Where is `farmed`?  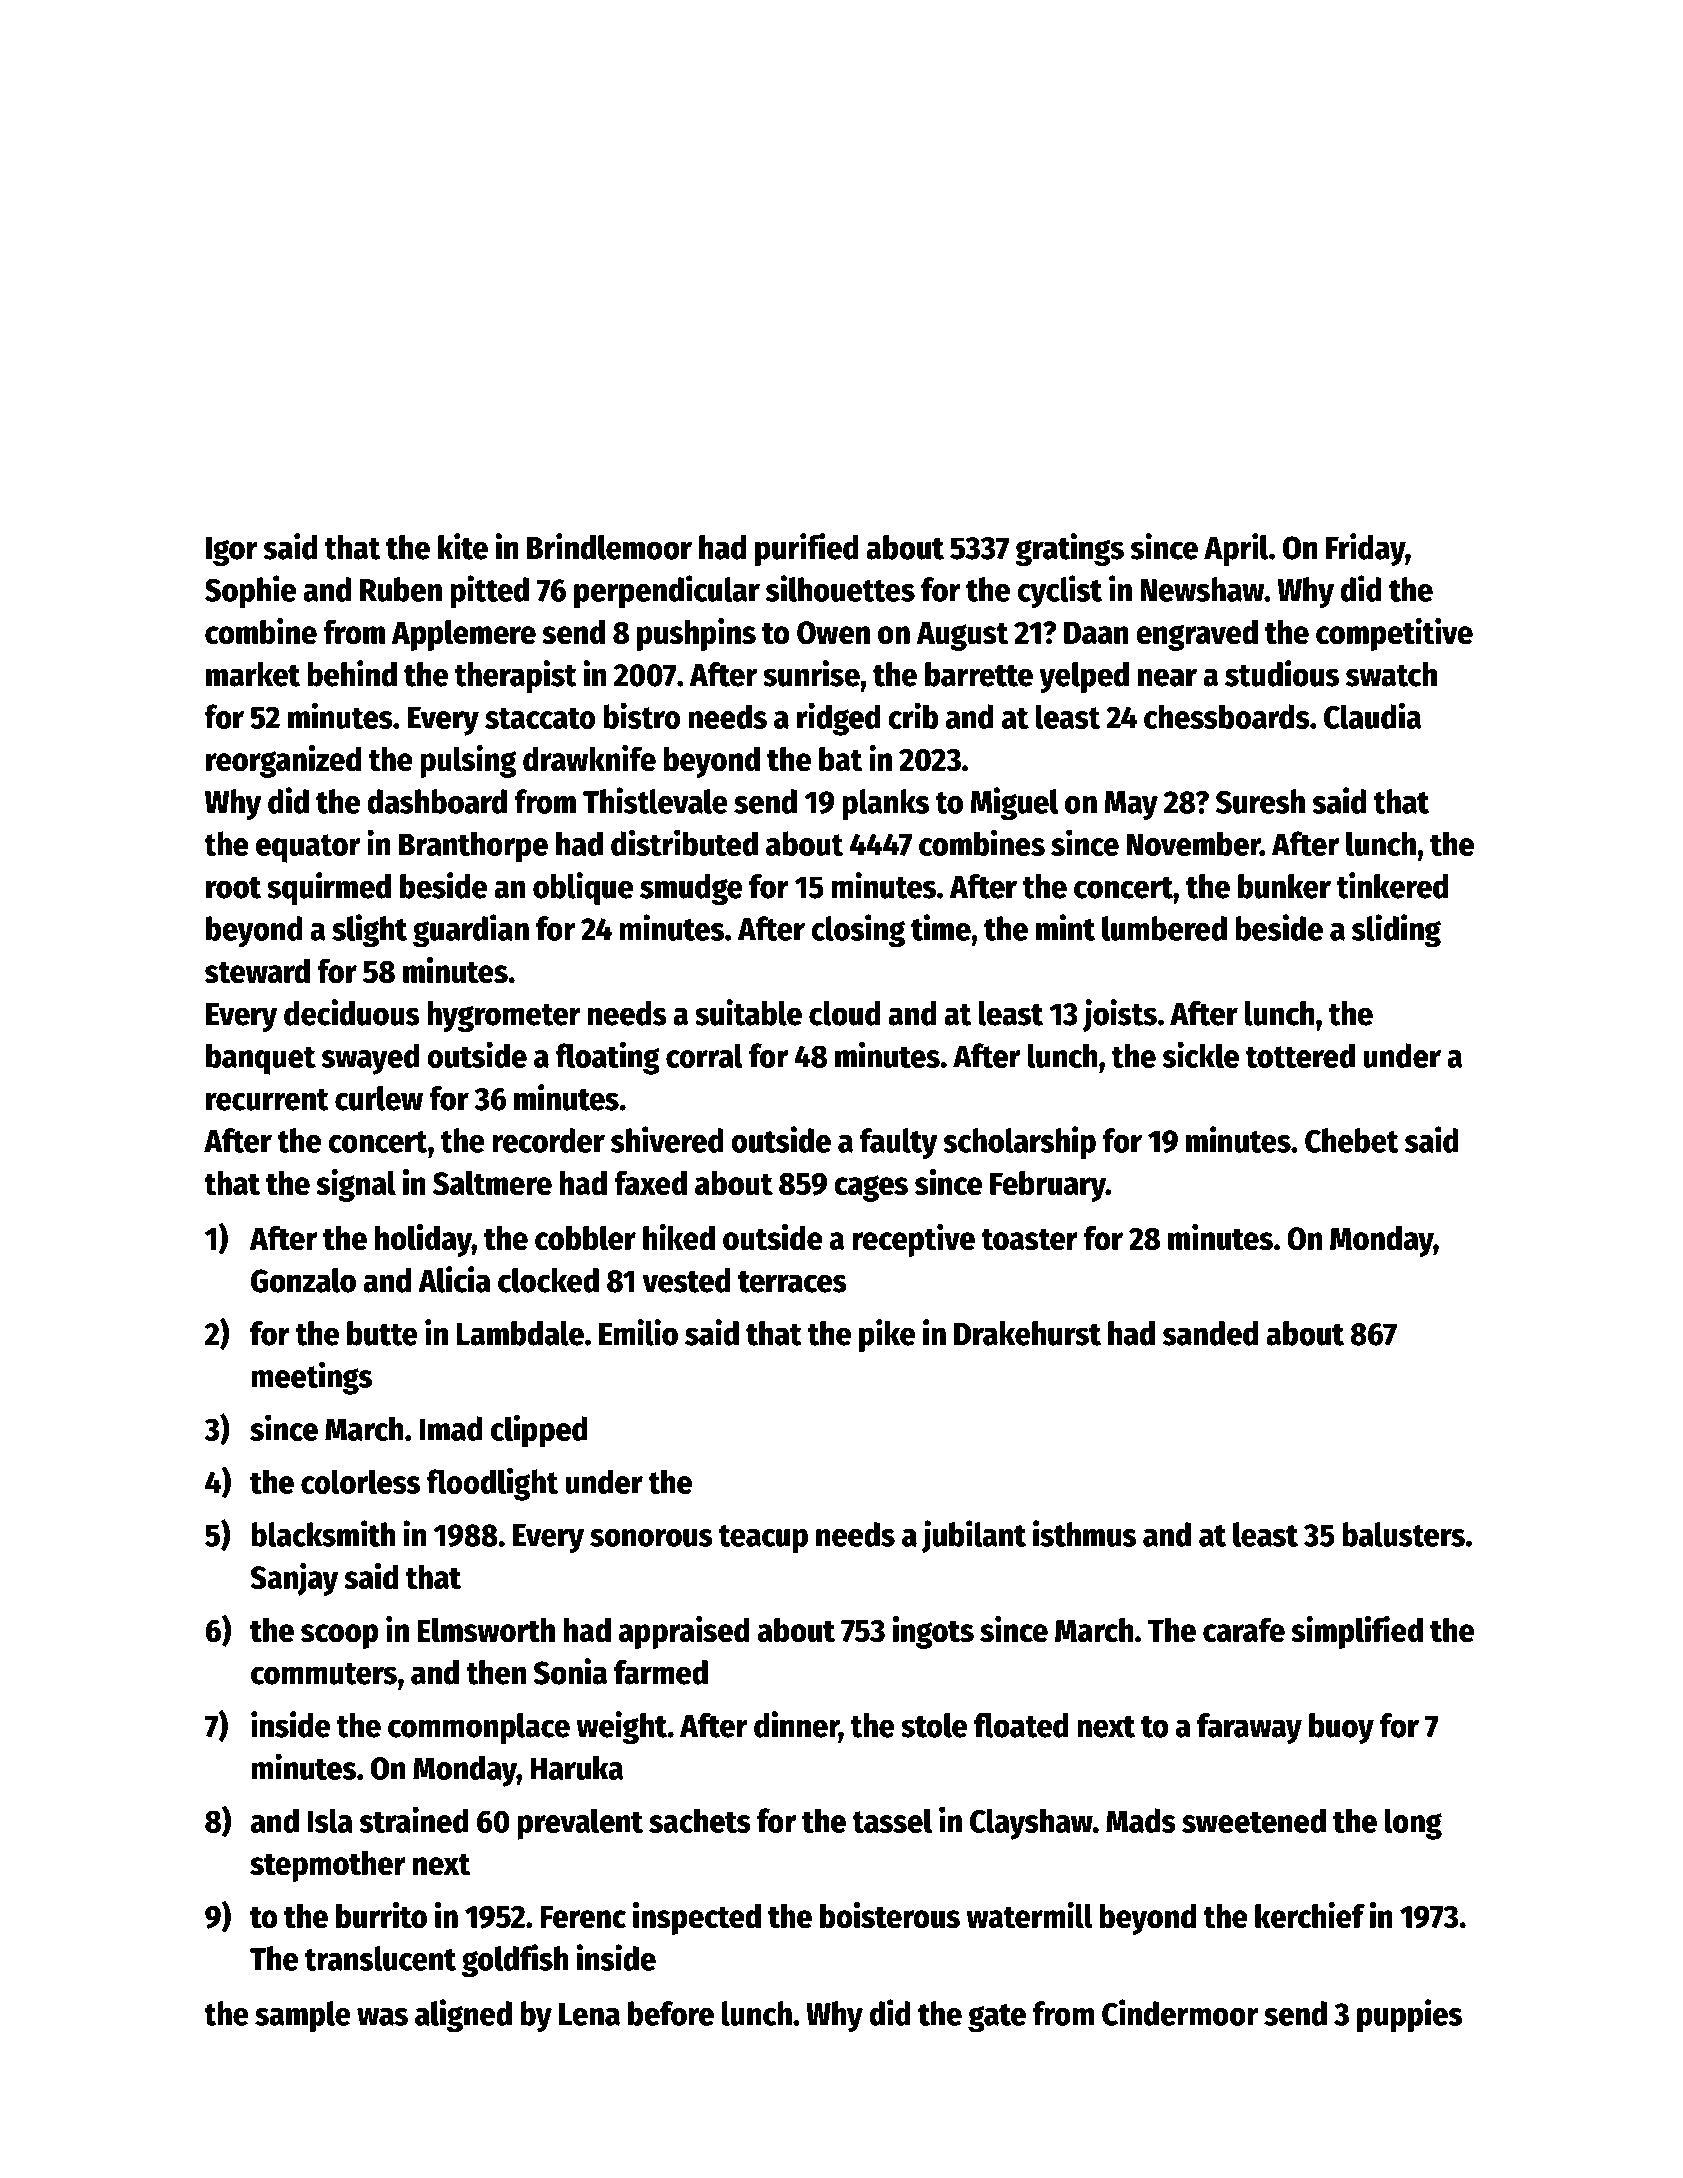 farmed is located at coordinates (661, 1672).
